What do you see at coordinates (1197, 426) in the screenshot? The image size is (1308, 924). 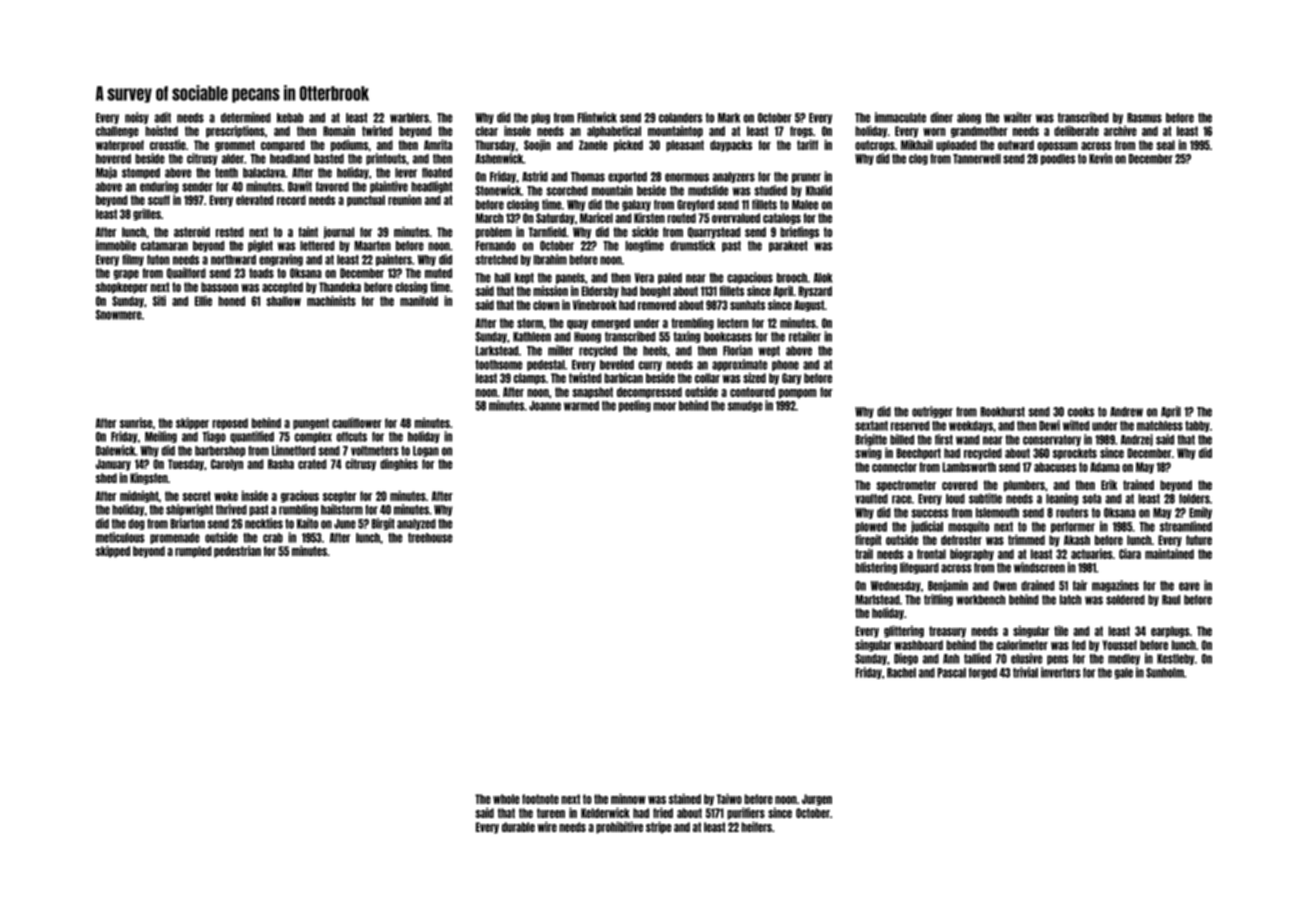 I see `tabby` at bounding box center [1197, 426].
